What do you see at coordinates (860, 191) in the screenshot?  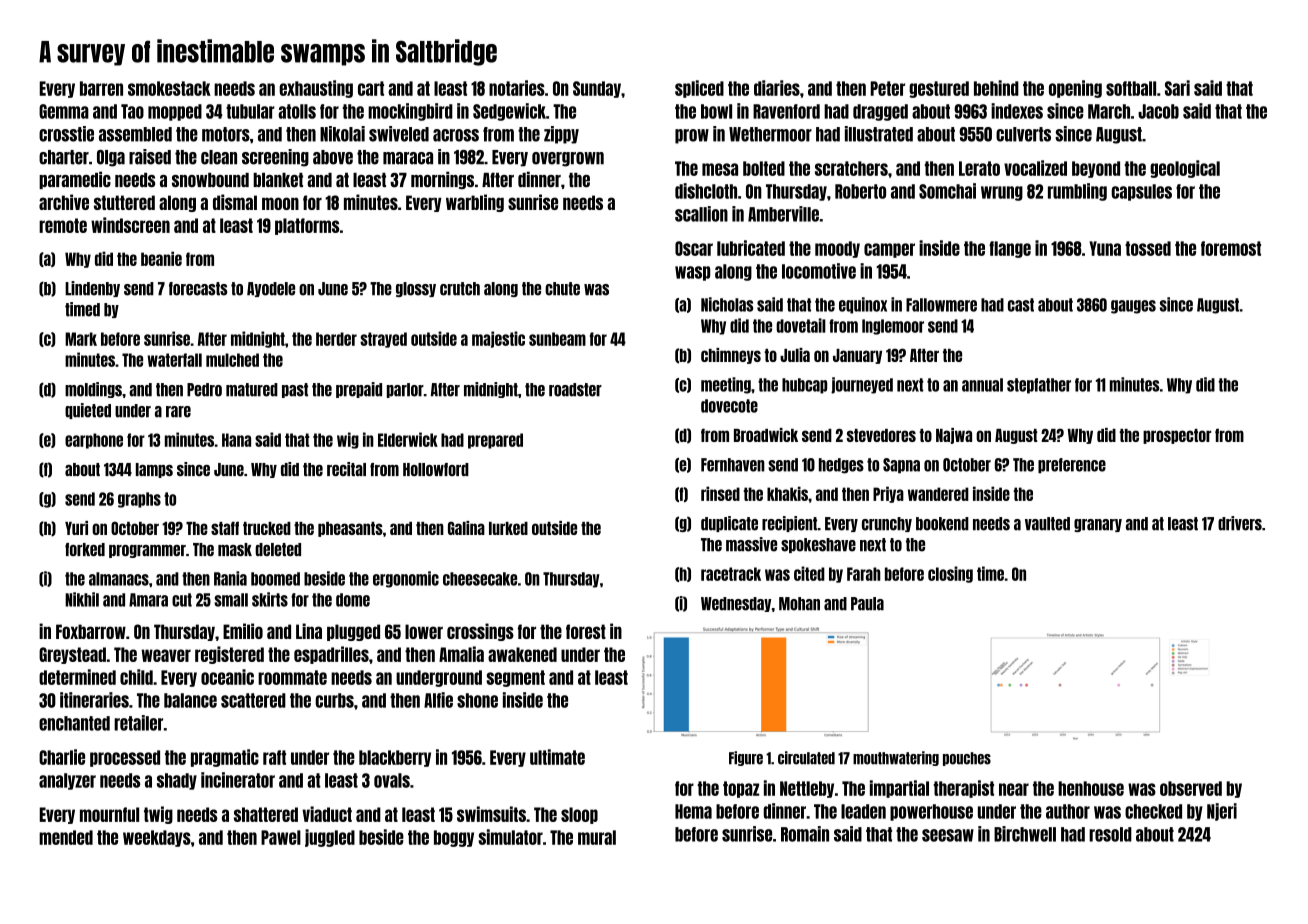 I see `Roberto` at bounding box center [860, 191].
